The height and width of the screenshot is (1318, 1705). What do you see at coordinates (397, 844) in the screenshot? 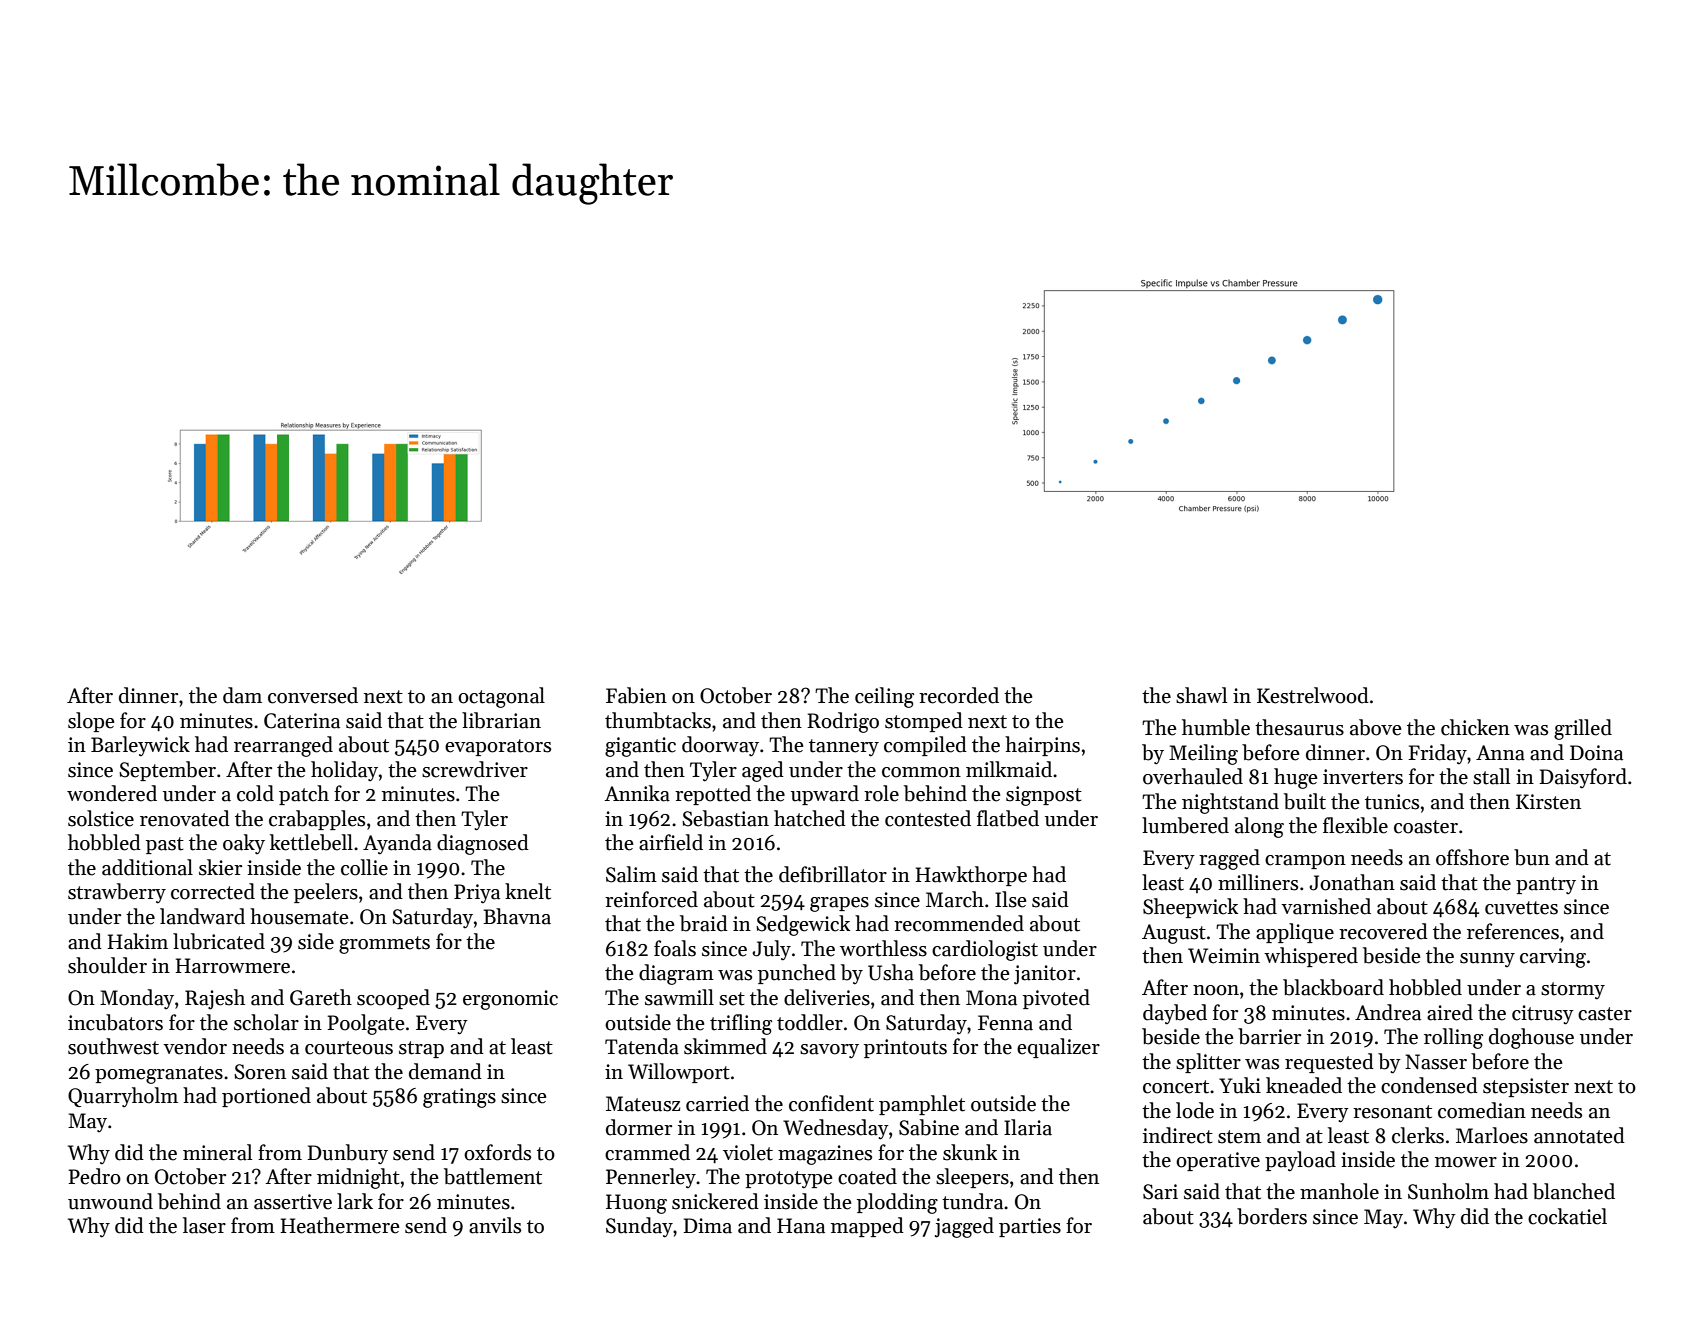
I see `Ayanda` at bounding box center [397, 844].
